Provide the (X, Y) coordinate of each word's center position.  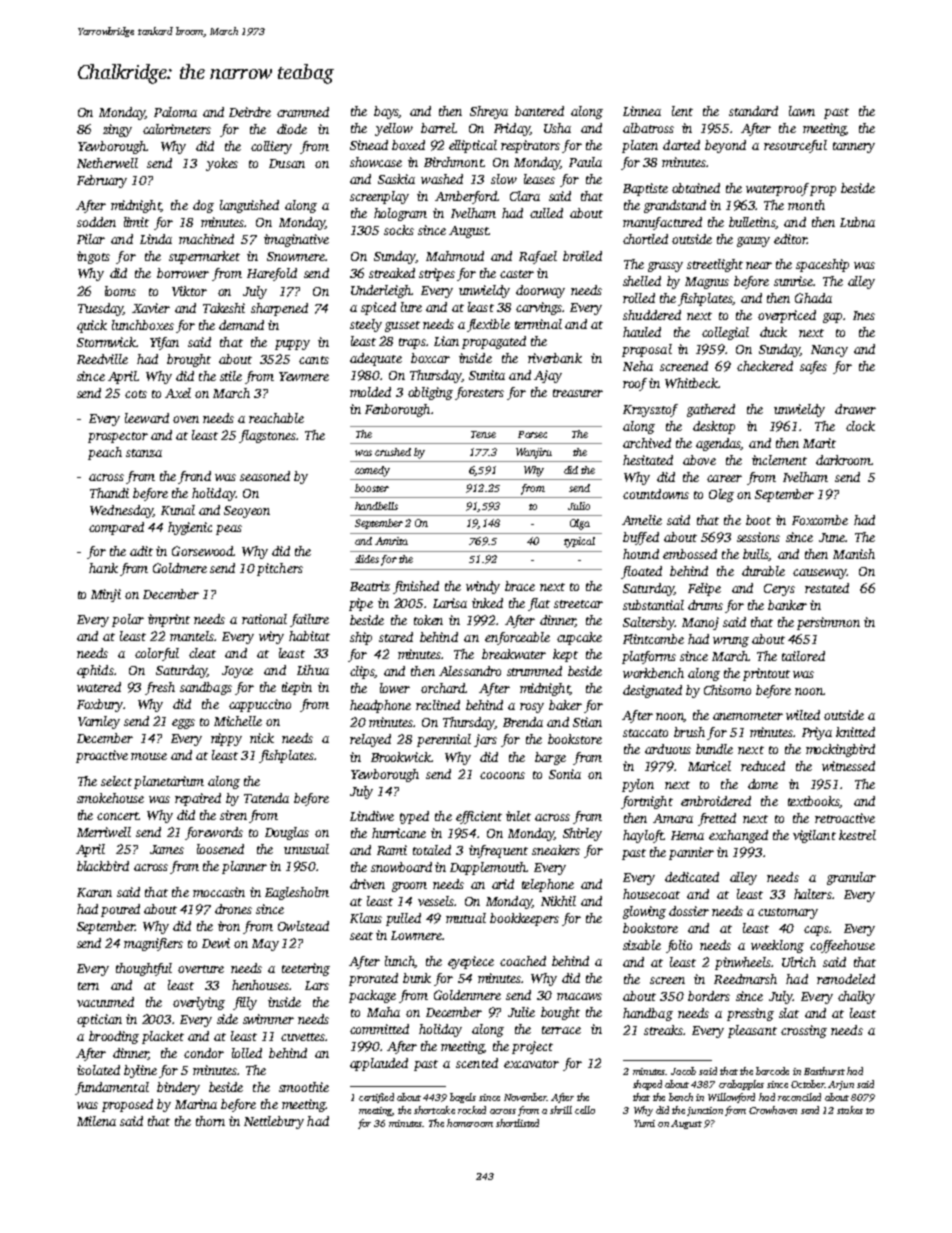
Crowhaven (773, 1110)
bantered (539, 111)
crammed (303, 112)
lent (682, 111)
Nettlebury (274, 1122)
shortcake (434, 1110)
